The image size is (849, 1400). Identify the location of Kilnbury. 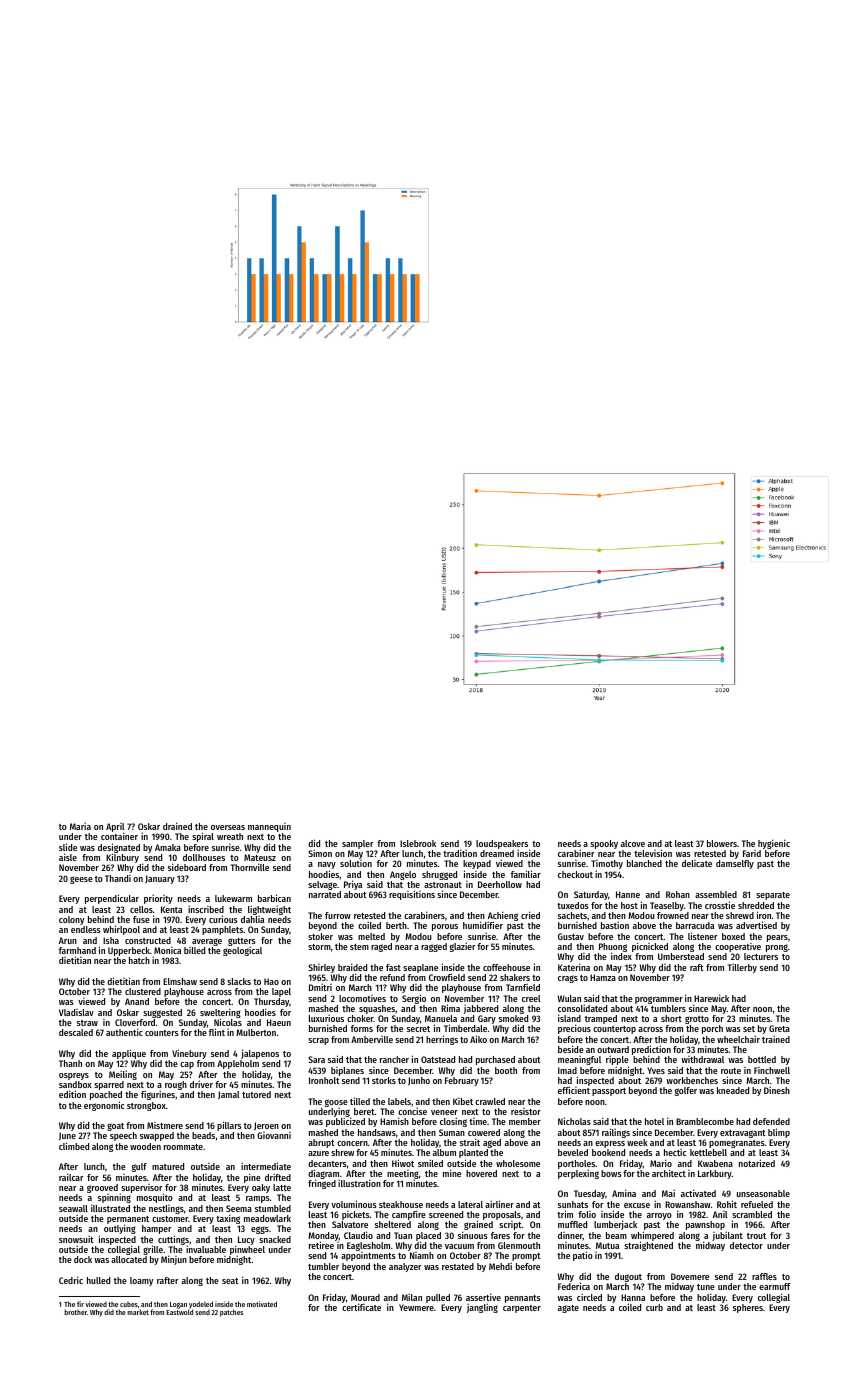
(122, 858).
